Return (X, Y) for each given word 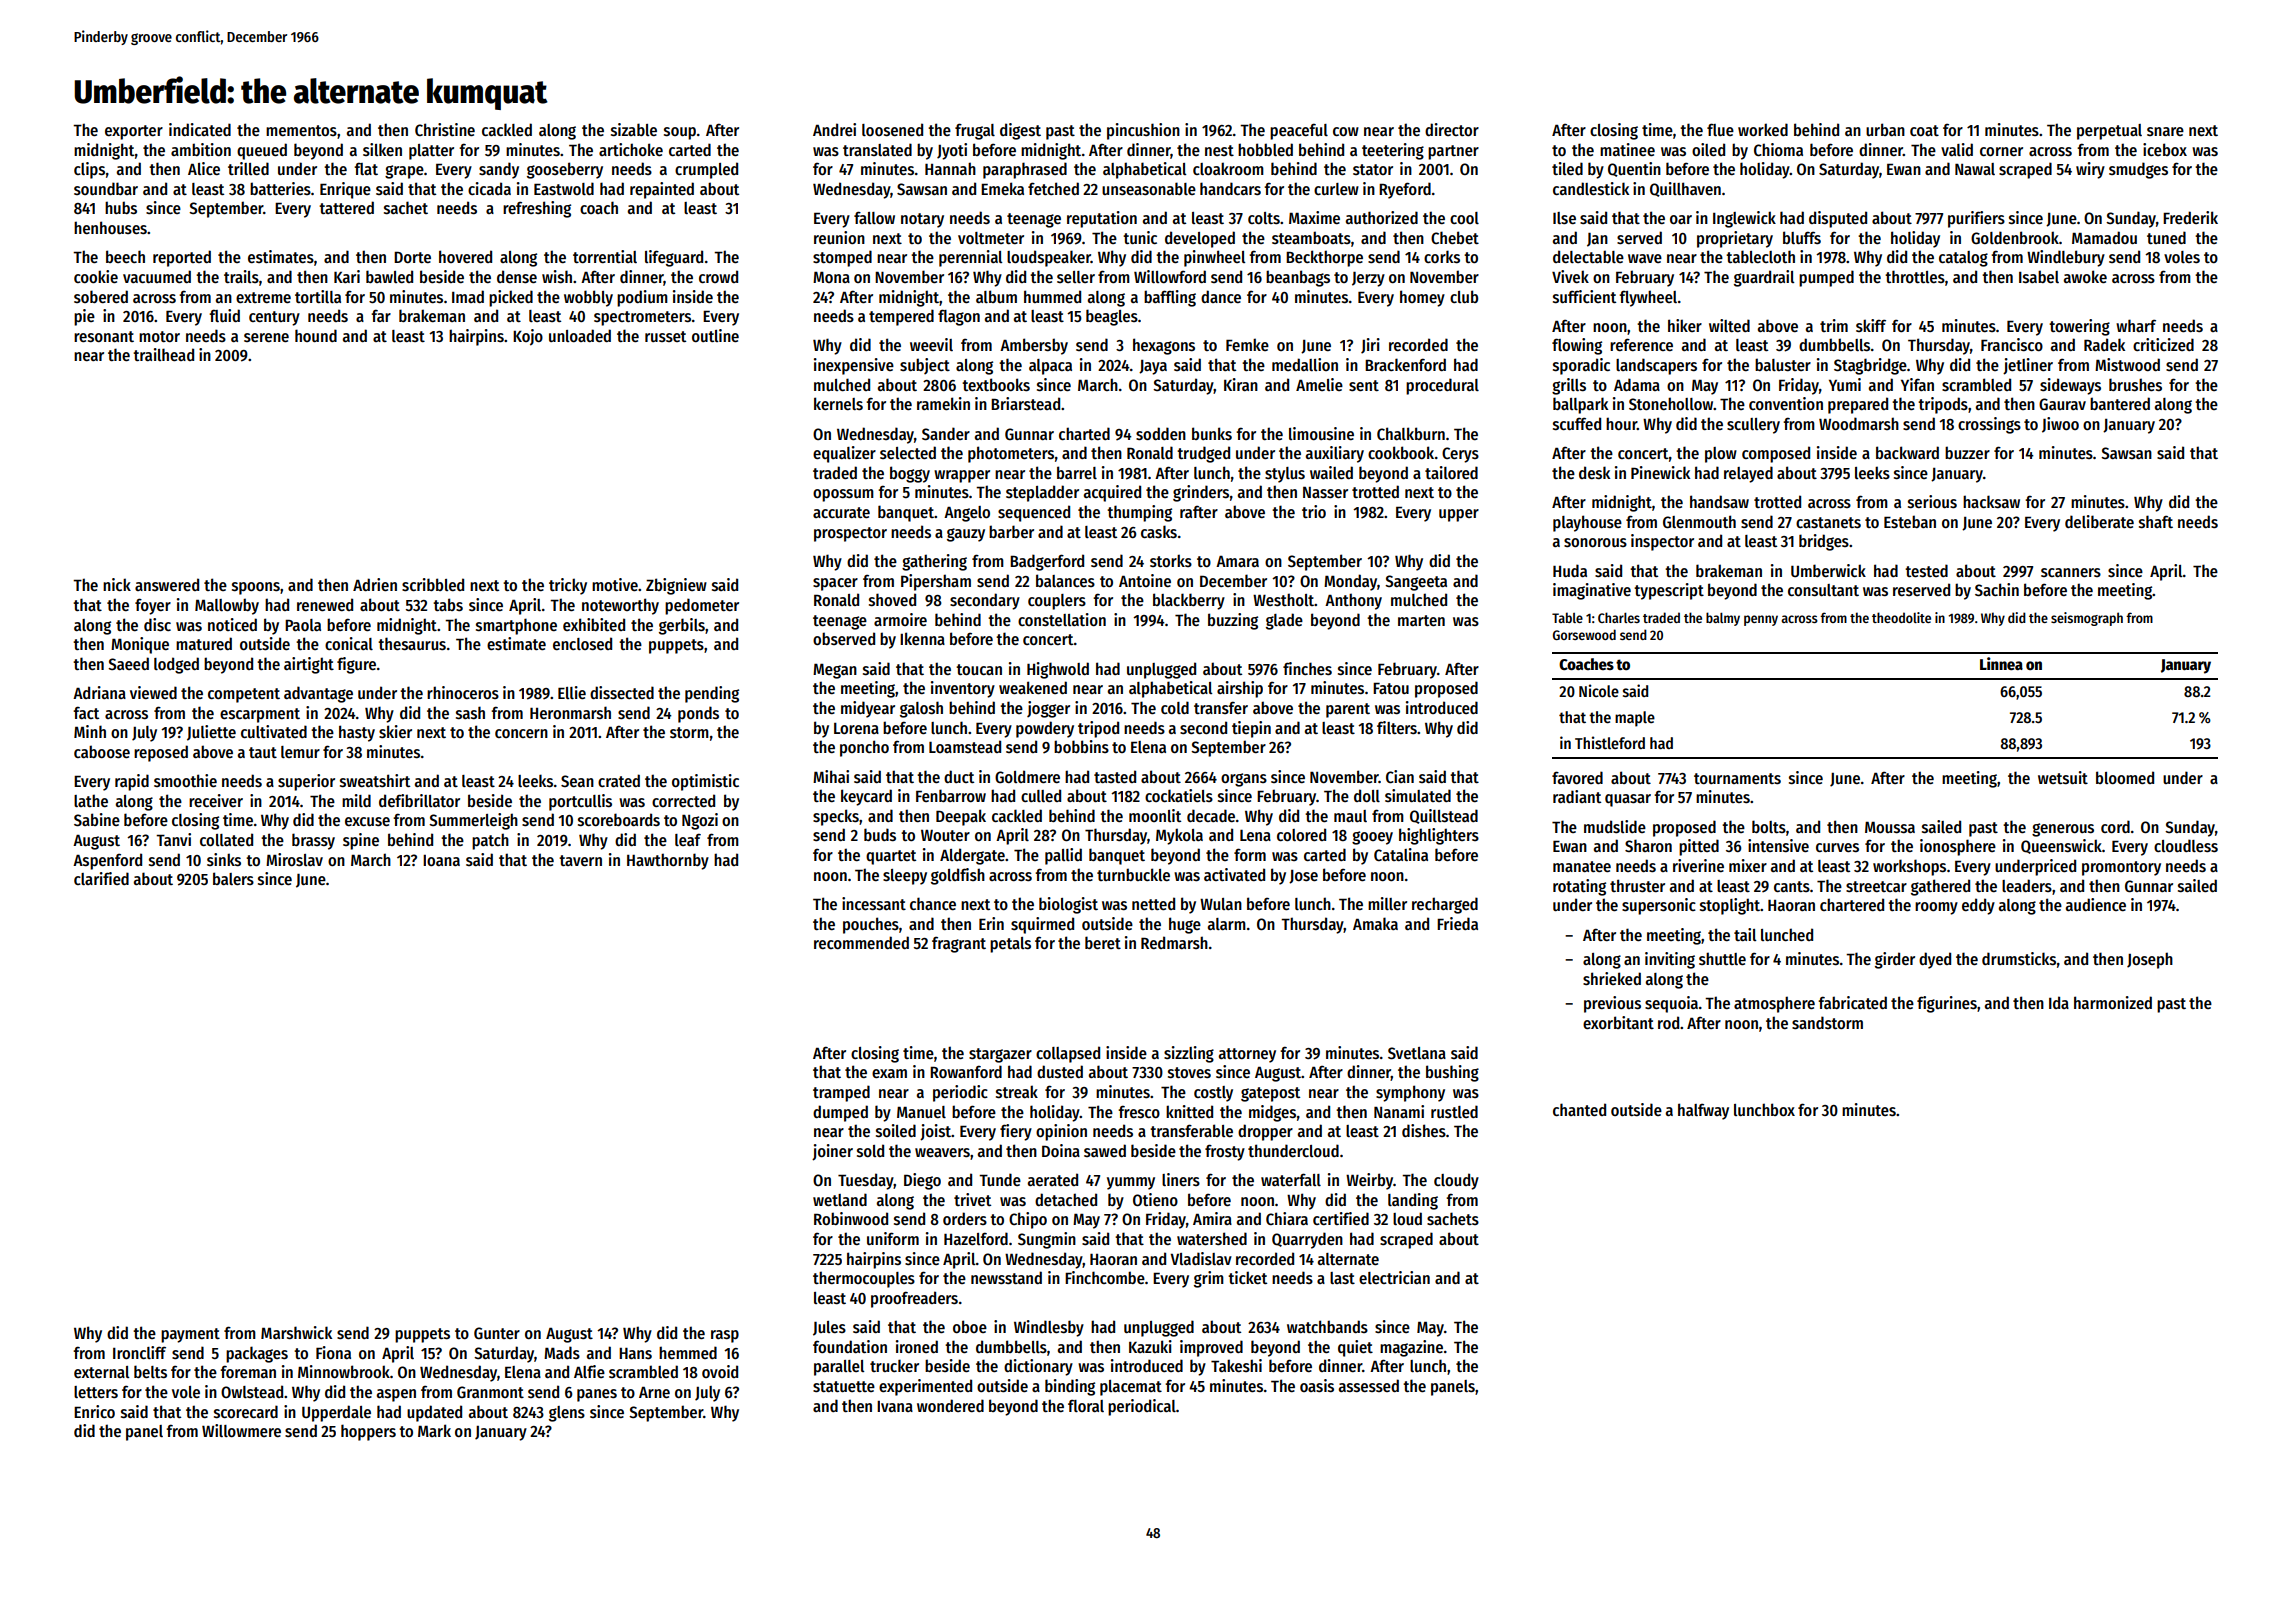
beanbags (1298, 278)
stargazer (1000, 1055)
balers (233, 878)
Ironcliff (139, 1352)
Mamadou (2104, 237)
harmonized (2113, 1002)
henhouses (110, 228)
